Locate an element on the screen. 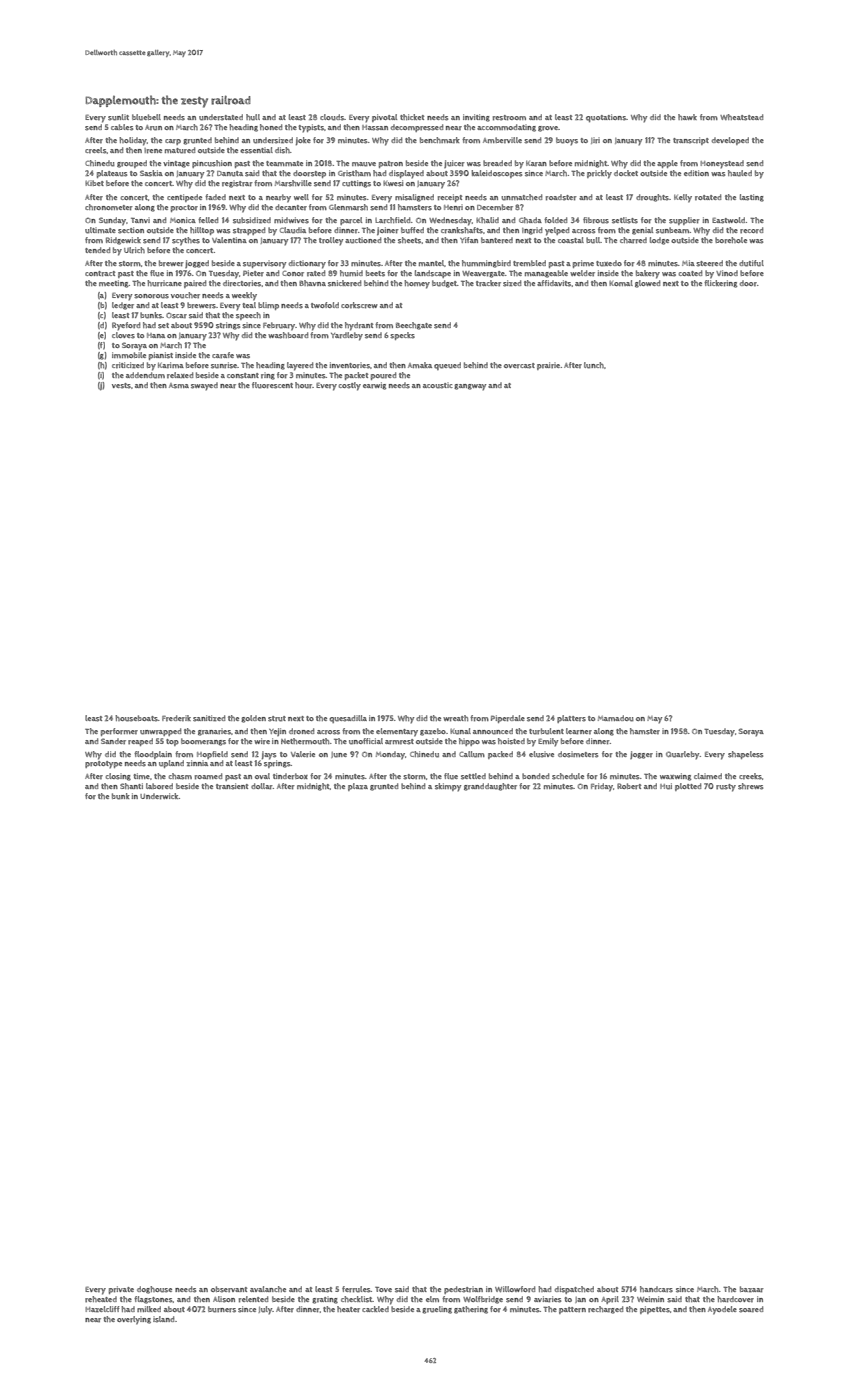 The image size is (849, 1400). vests is located at coordinates (121, 386).
